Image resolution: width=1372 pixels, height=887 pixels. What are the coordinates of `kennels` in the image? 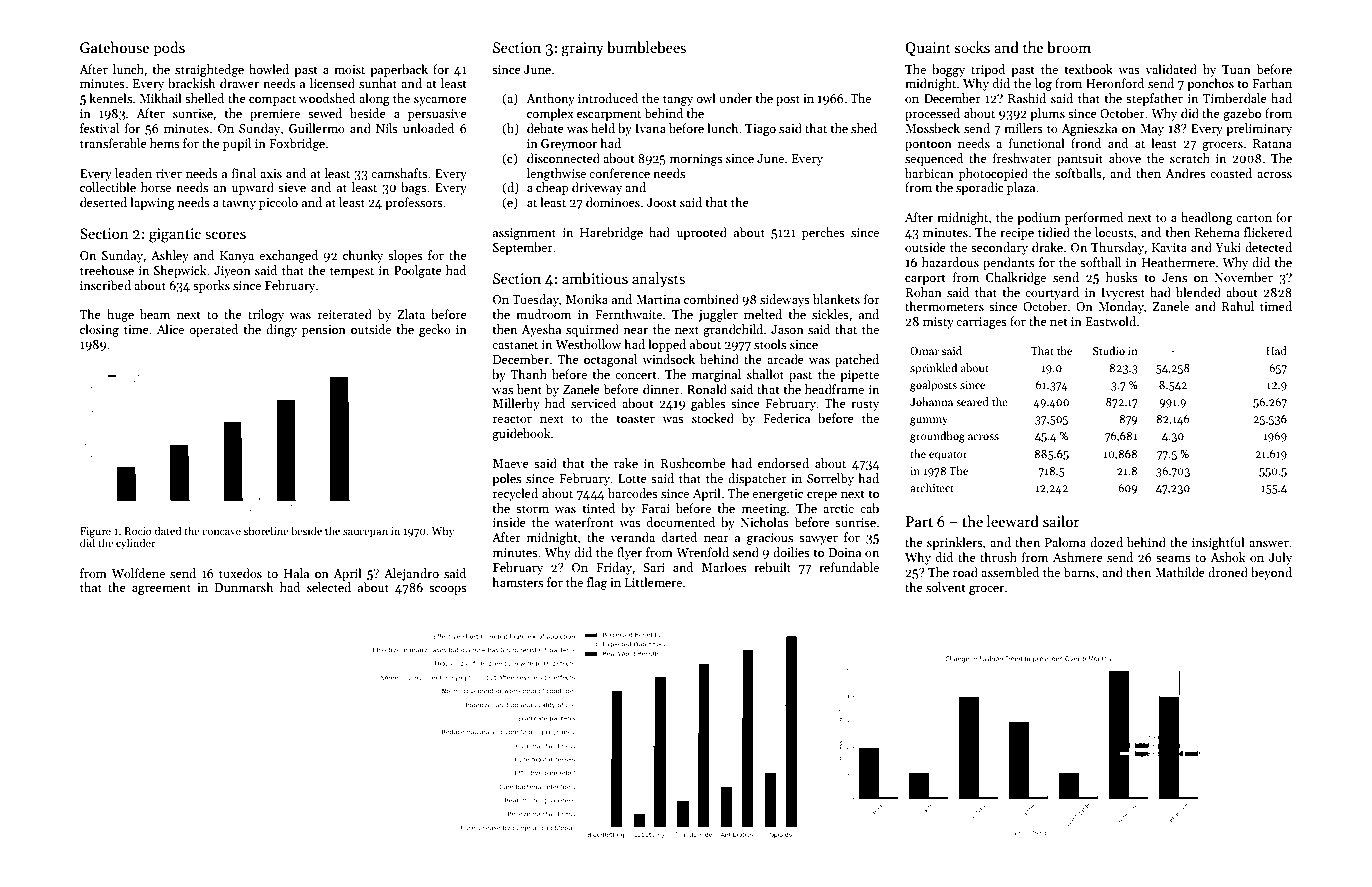 It's located at (110, 98).
